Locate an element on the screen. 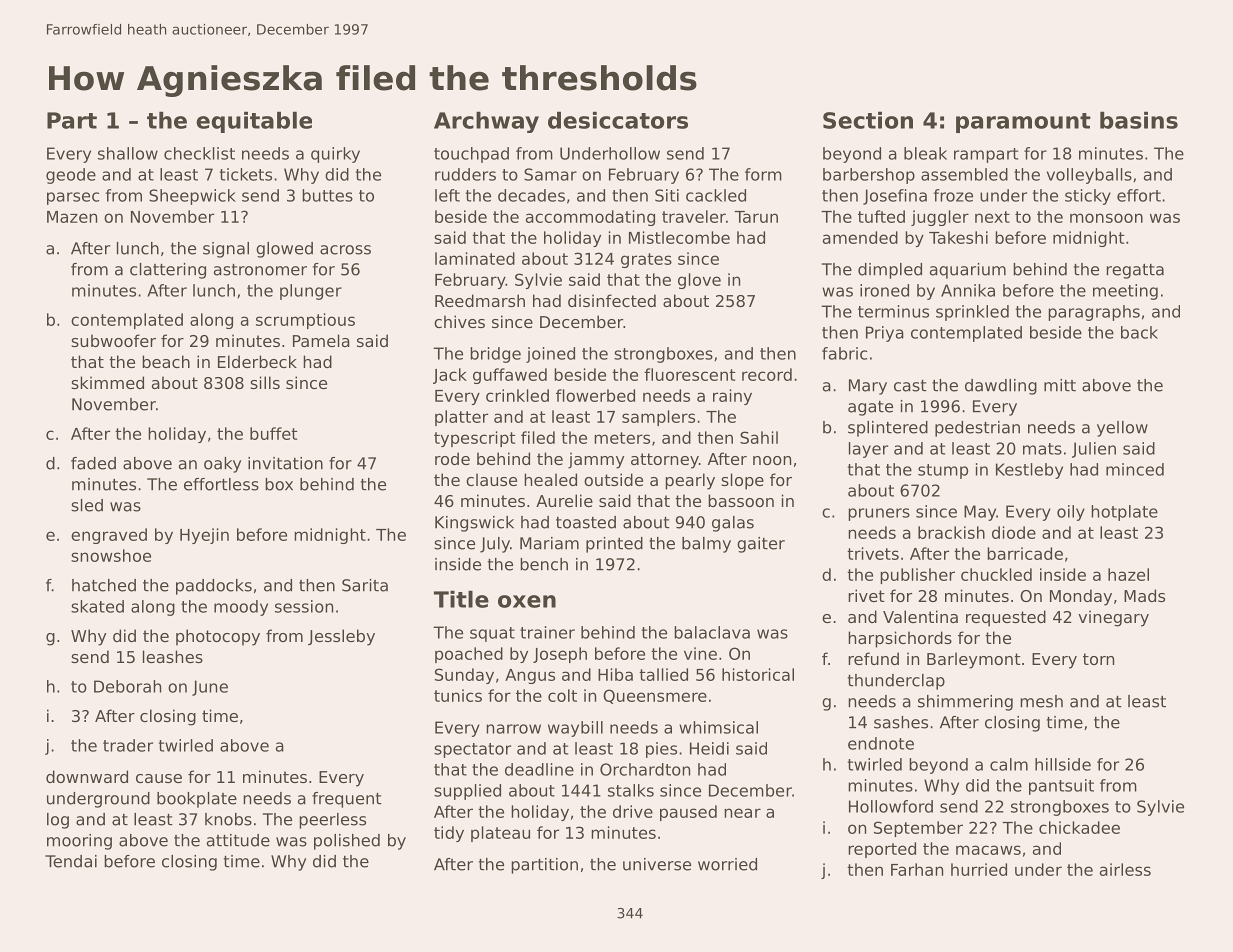 The height and width of the screenshot is (952, 1233). desiccators is located at coordinates (618, 120).
